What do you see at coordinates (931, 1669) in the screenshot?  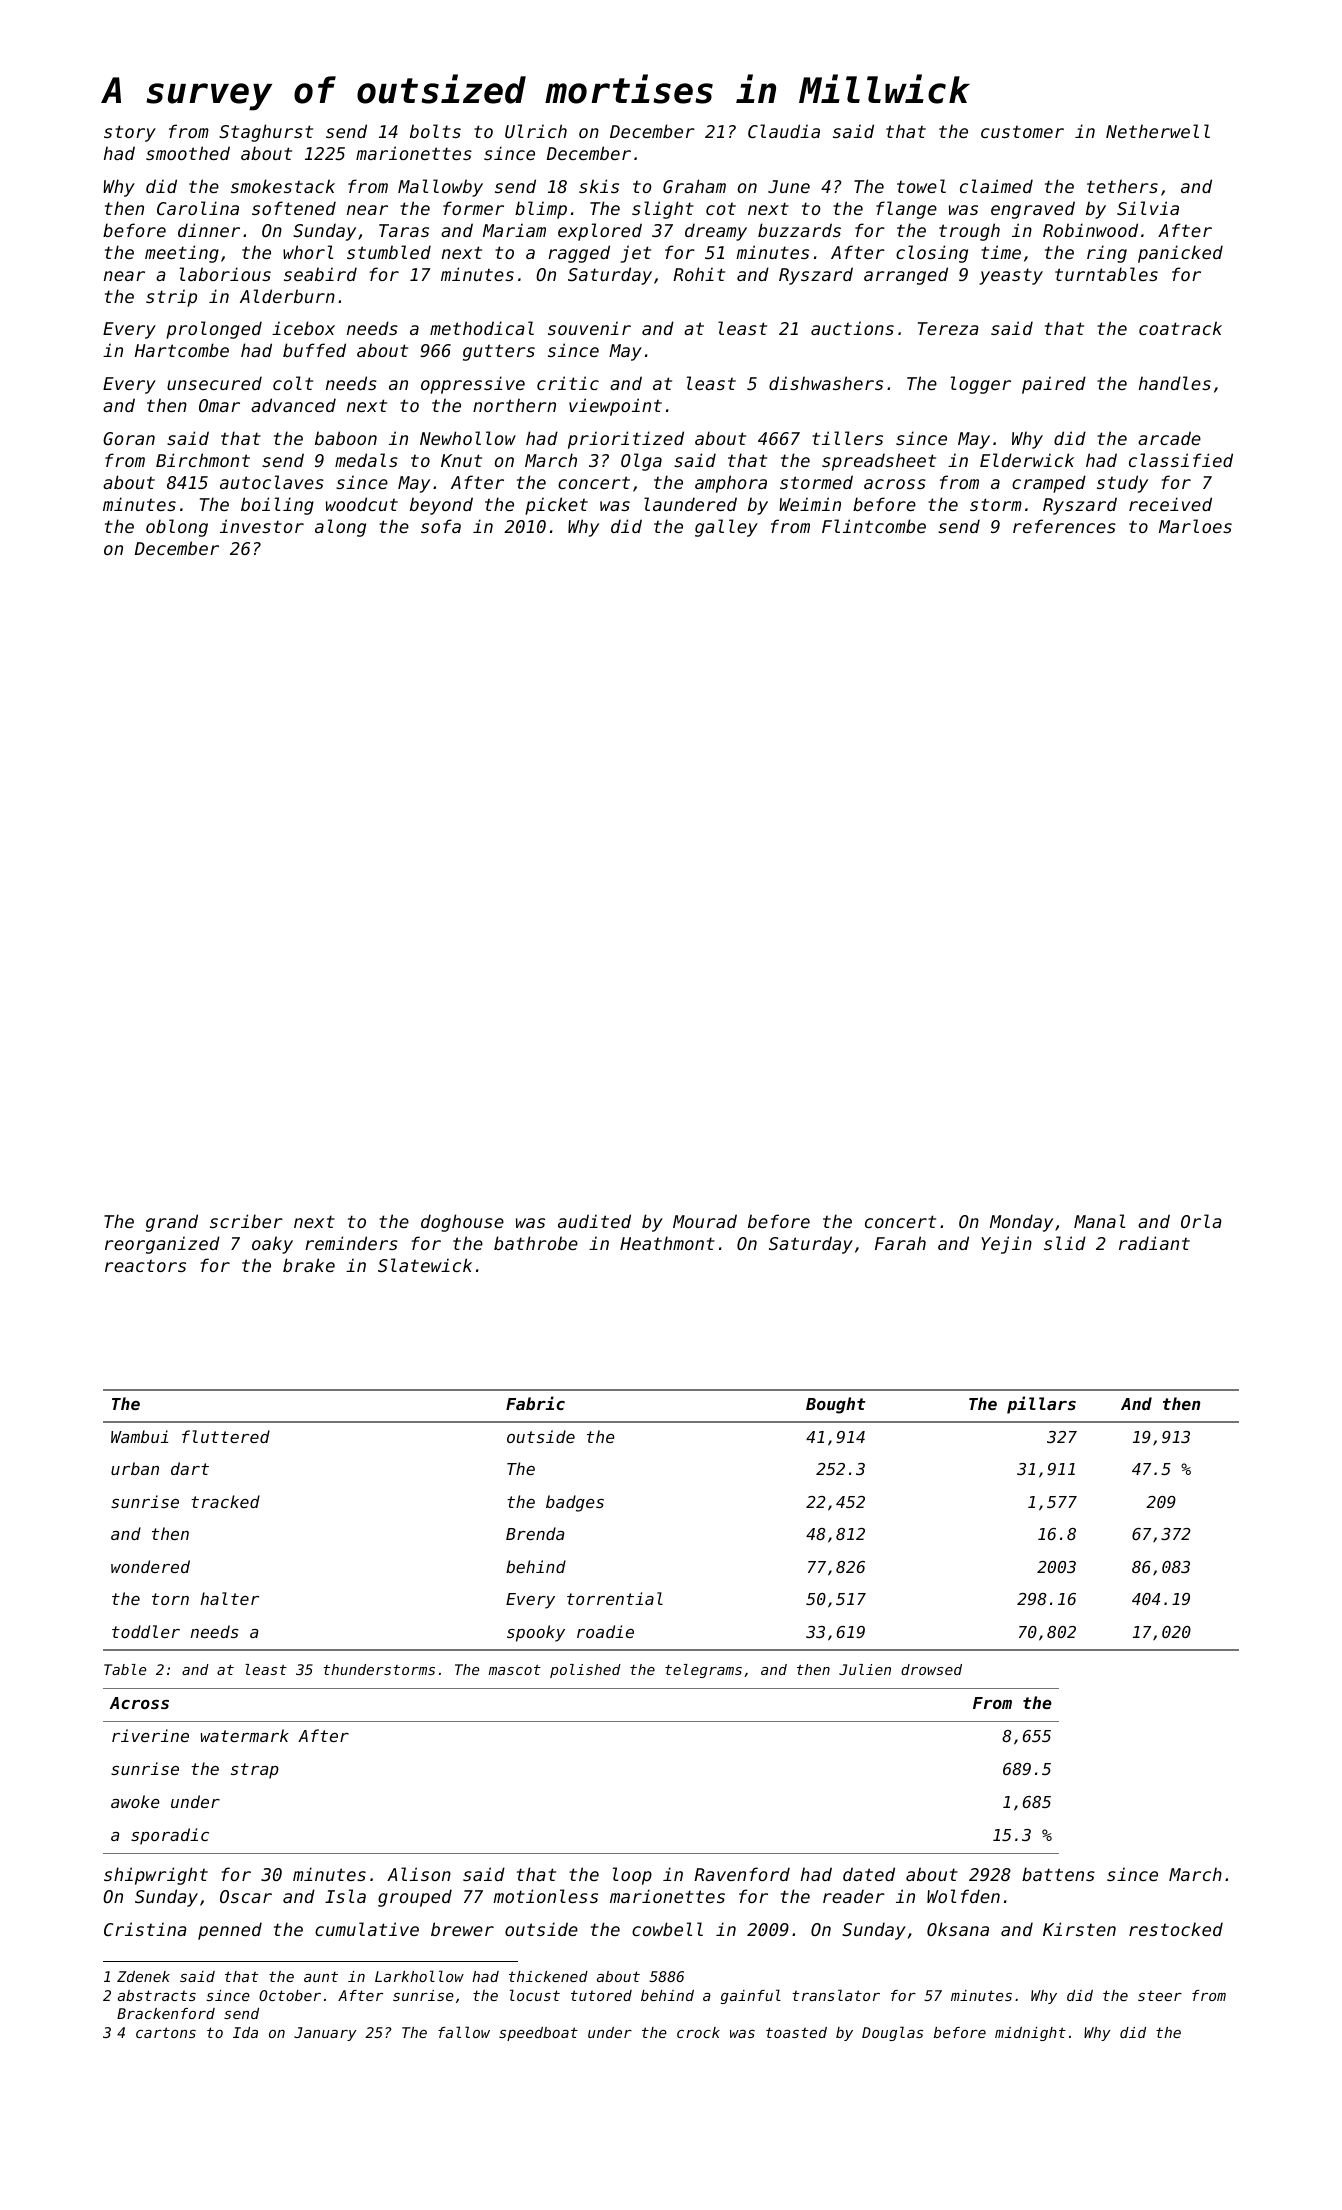 I see `drowsed` at bounding box center [931, 1669].
